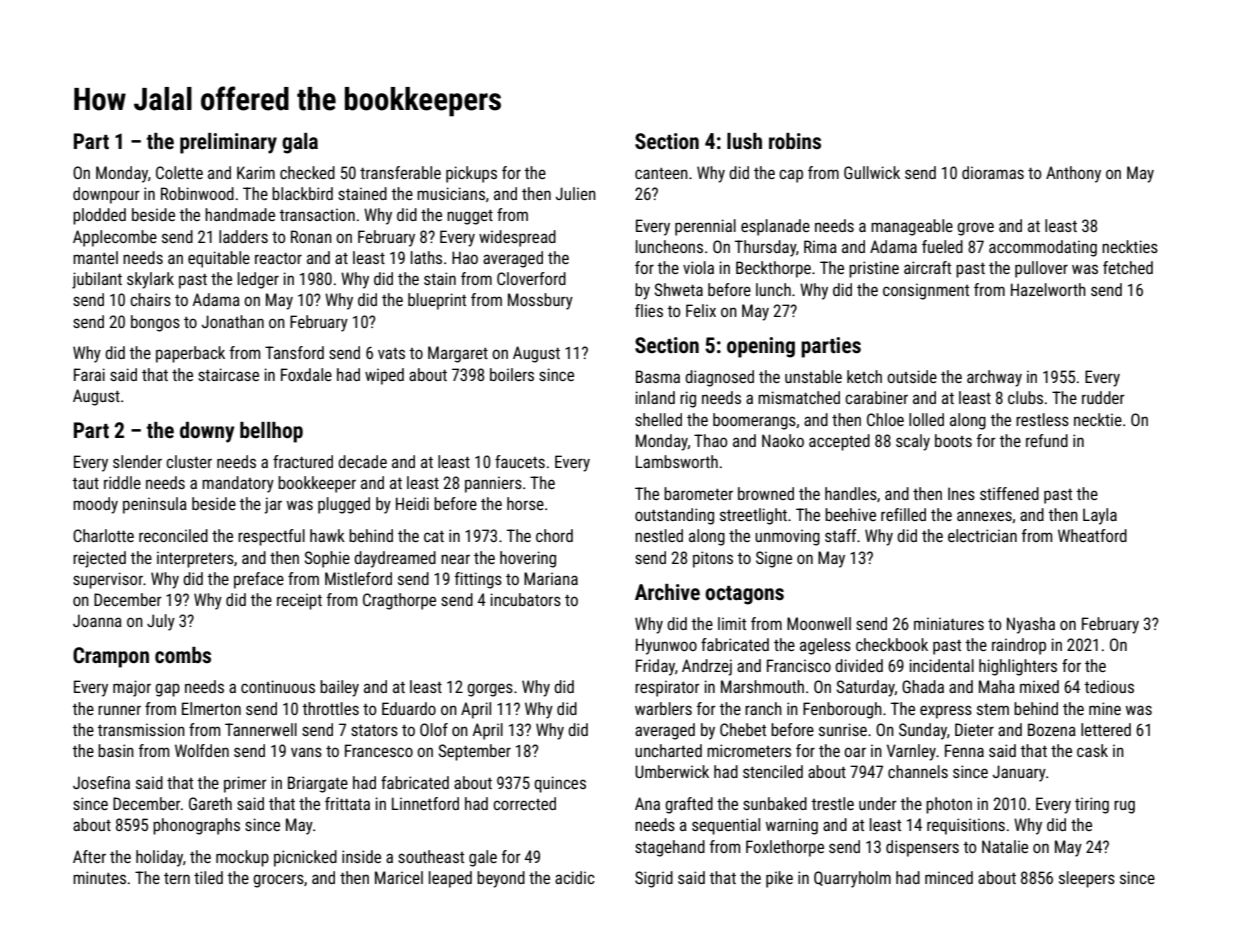 Image resolution: width=1233 pixels, height=952 pixels. Describe the element at coordinates (1100, 516) in the screenshot. I see `Layla` at that location.
